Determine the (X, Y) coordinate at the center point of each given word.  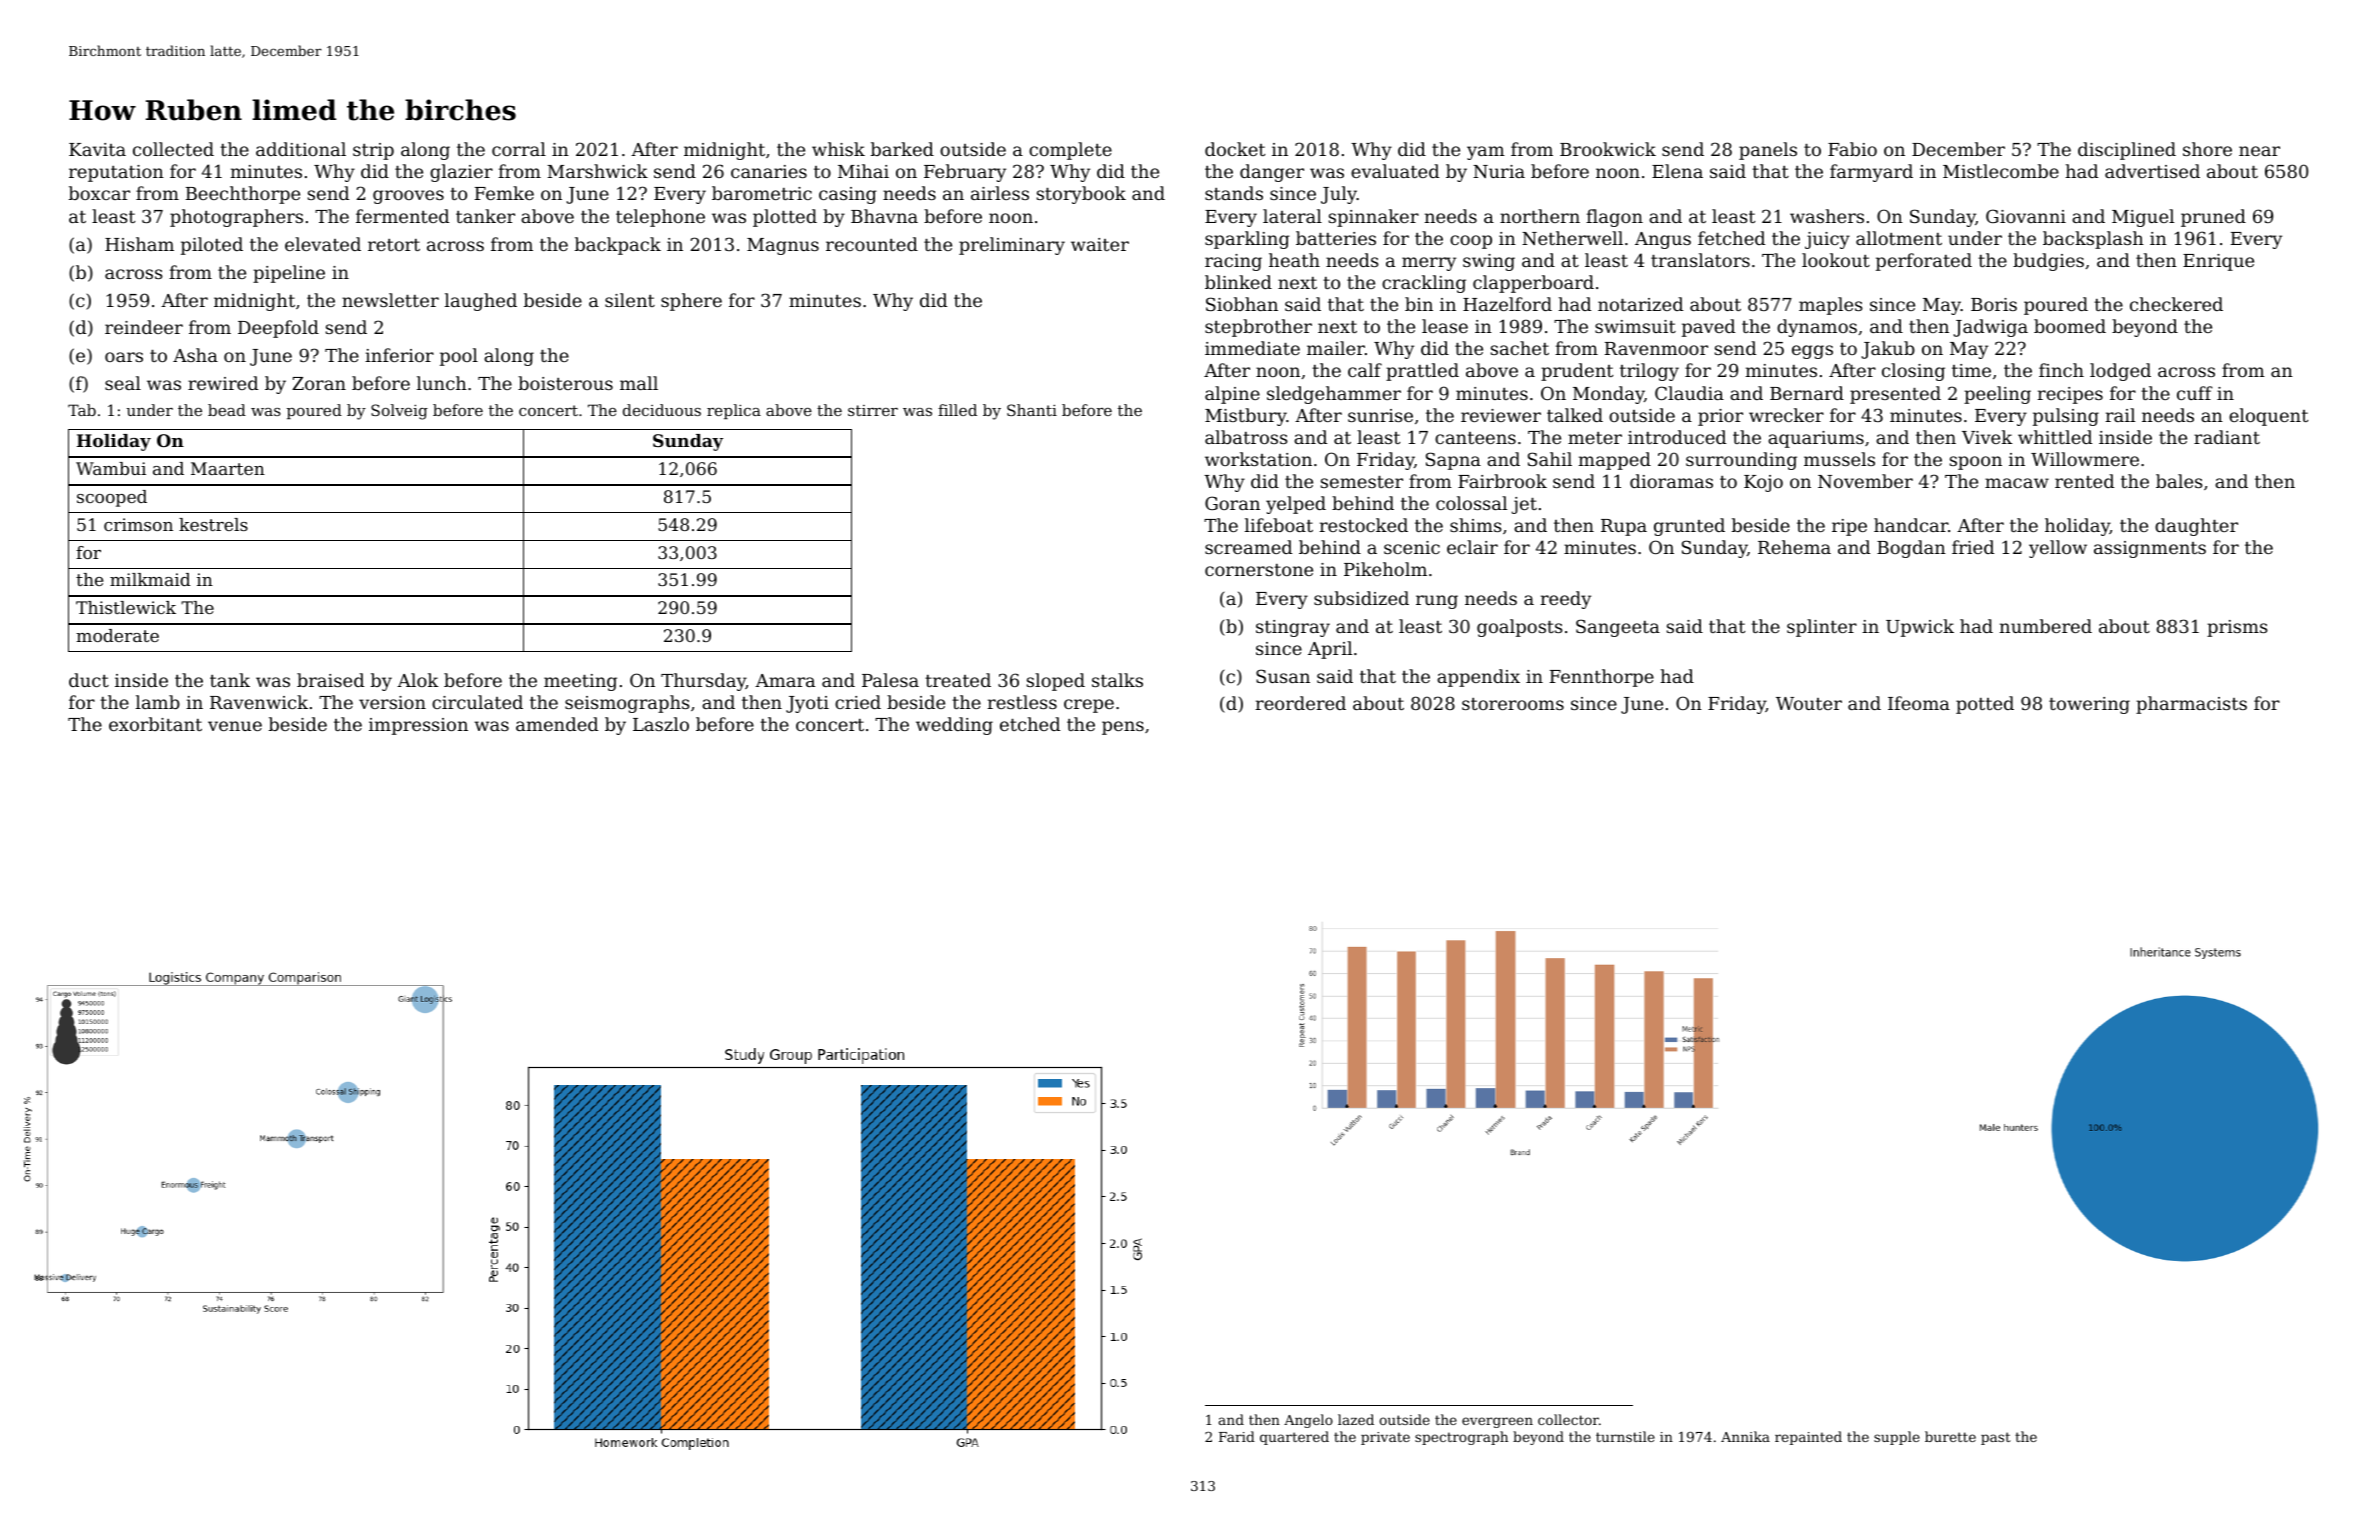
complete (1070, 151)
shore (2207, 149)
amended (557, 724)
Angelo (1308, 1421)
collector (1568, 1419)
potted (1985, 705)
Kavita (97, 149)
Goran (1232, 503)
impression (418, 726)
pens (1123, 728)
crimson (138, 524)
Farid (1237, 1436)
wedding (954, 726)
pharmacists (2191, 705)
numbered (2046, 626)
